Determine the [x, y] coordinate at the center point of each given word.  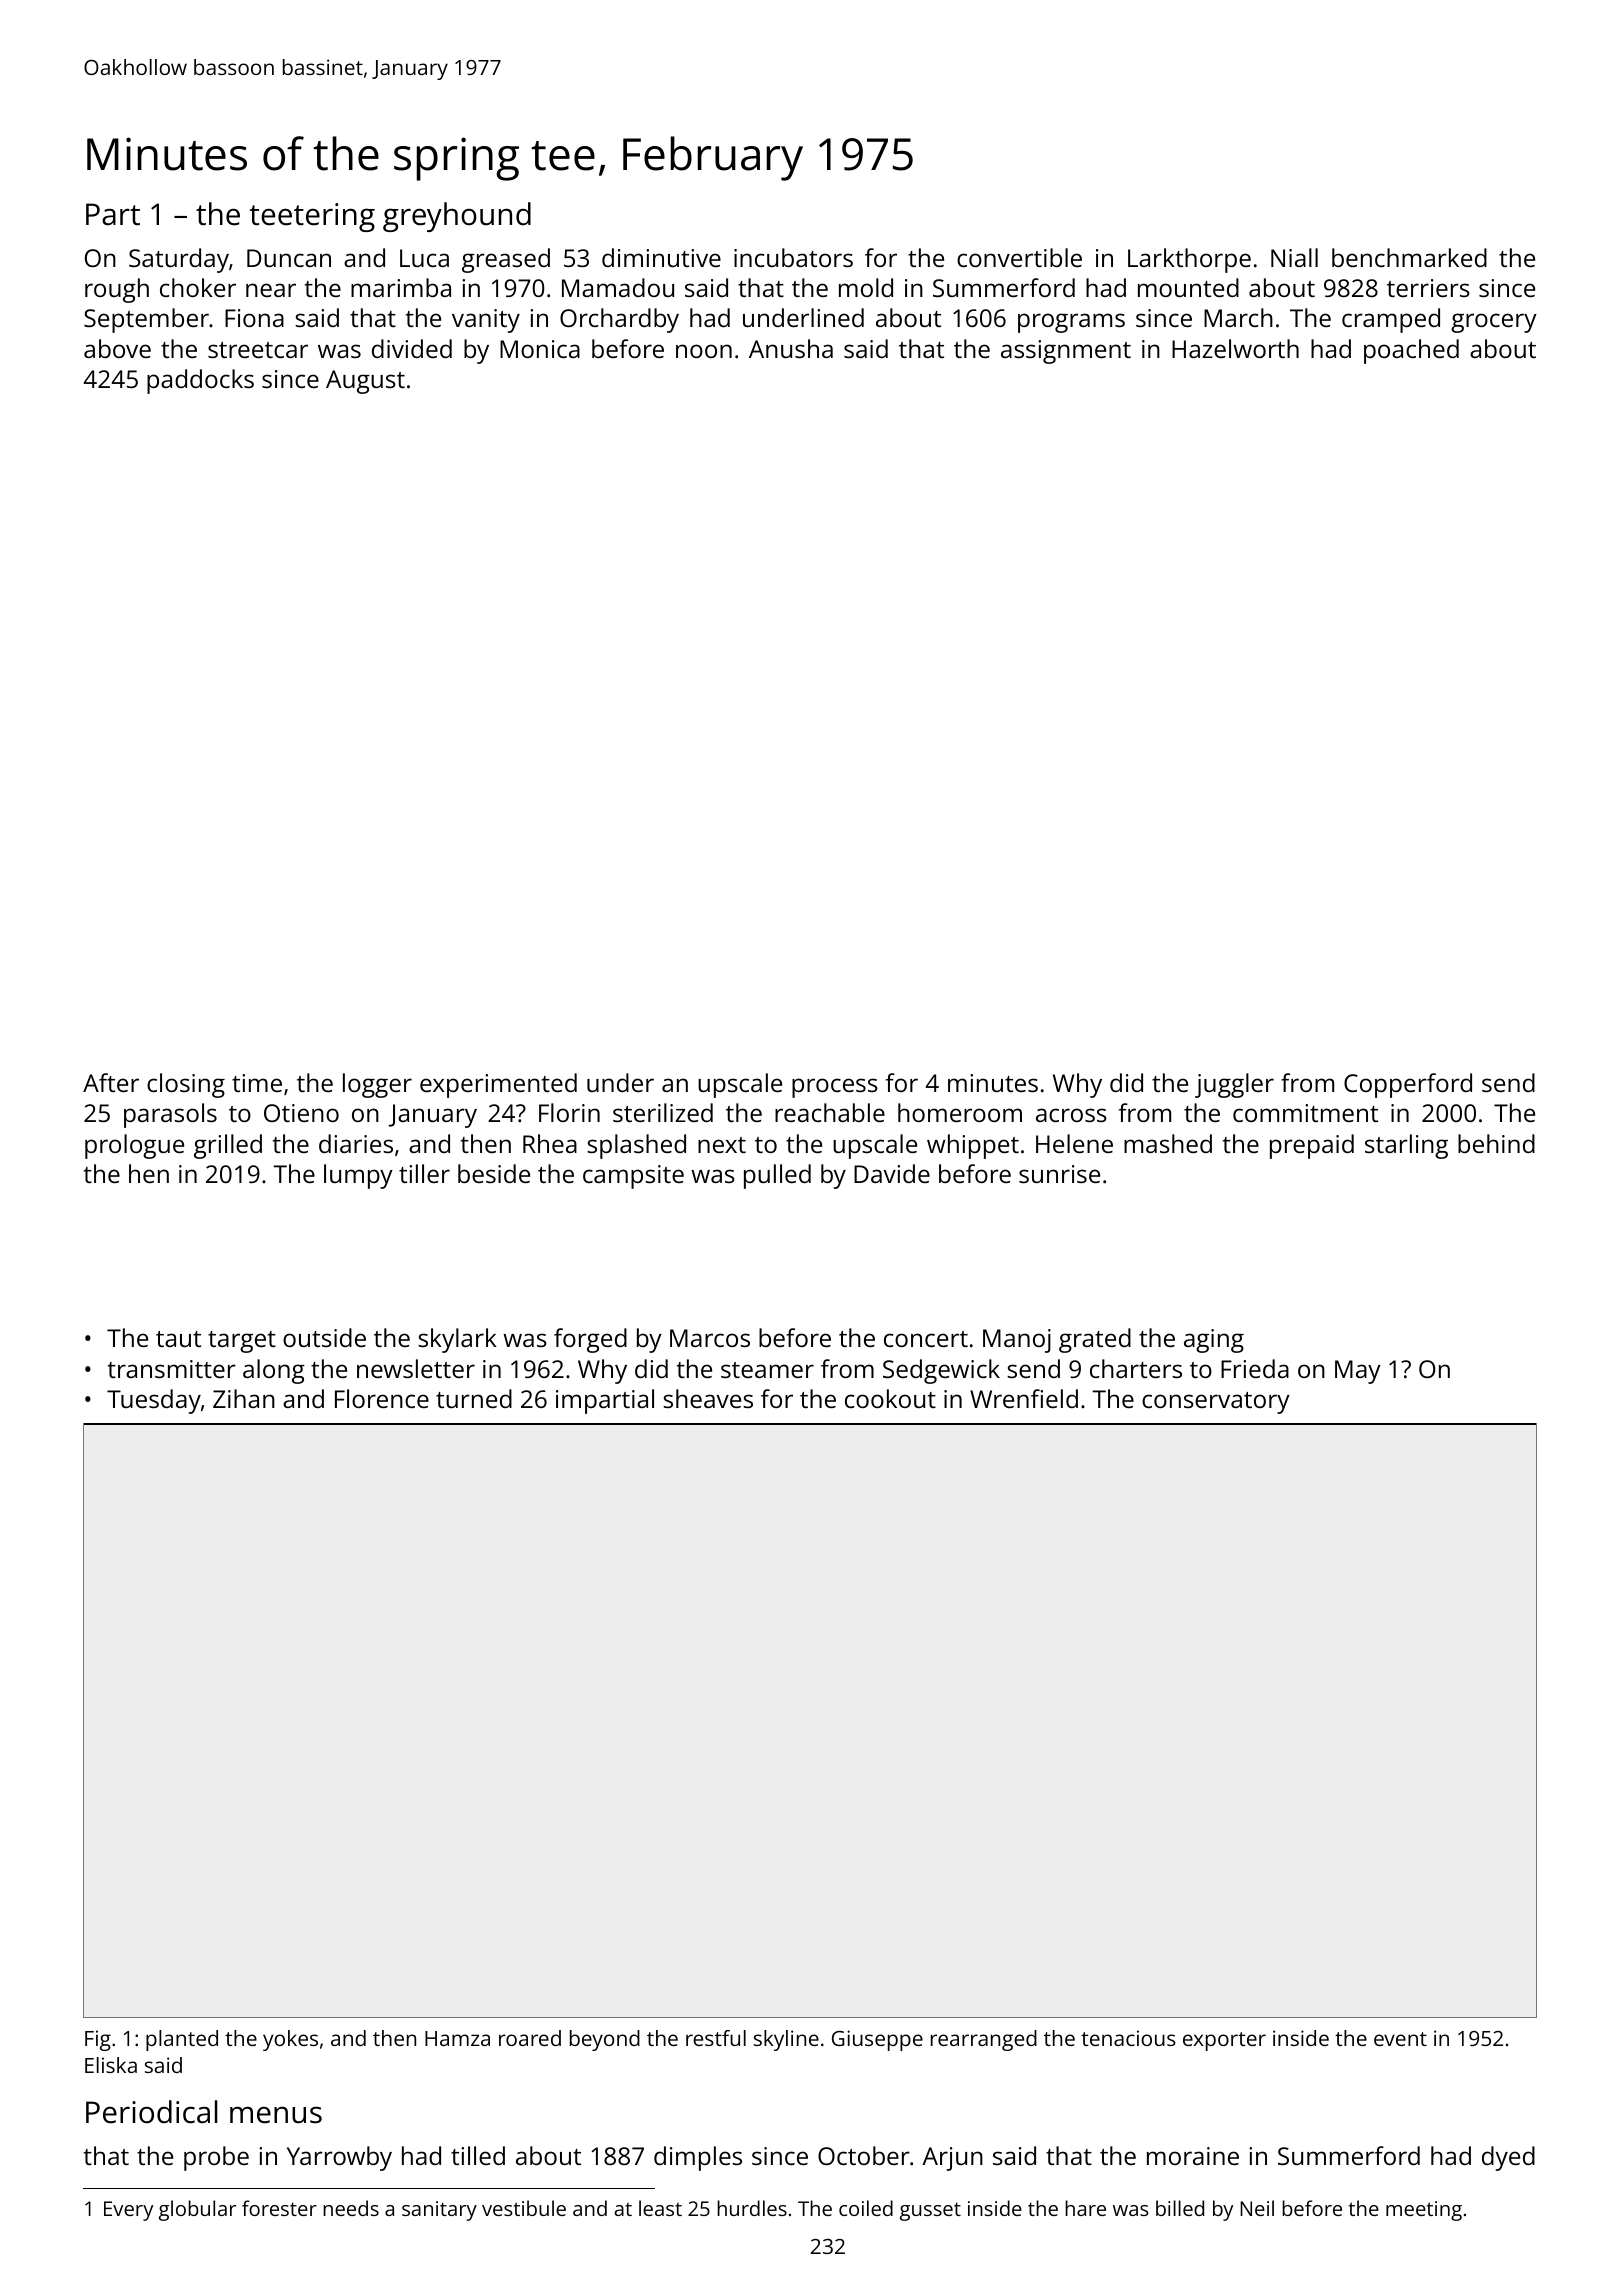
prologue [134, 1146]
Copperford [1408, 1085]
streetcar [258, 350]
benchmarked [1409, 257]
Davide [892, 1173]
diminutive [661, 257]
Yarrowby [339, 2158]
